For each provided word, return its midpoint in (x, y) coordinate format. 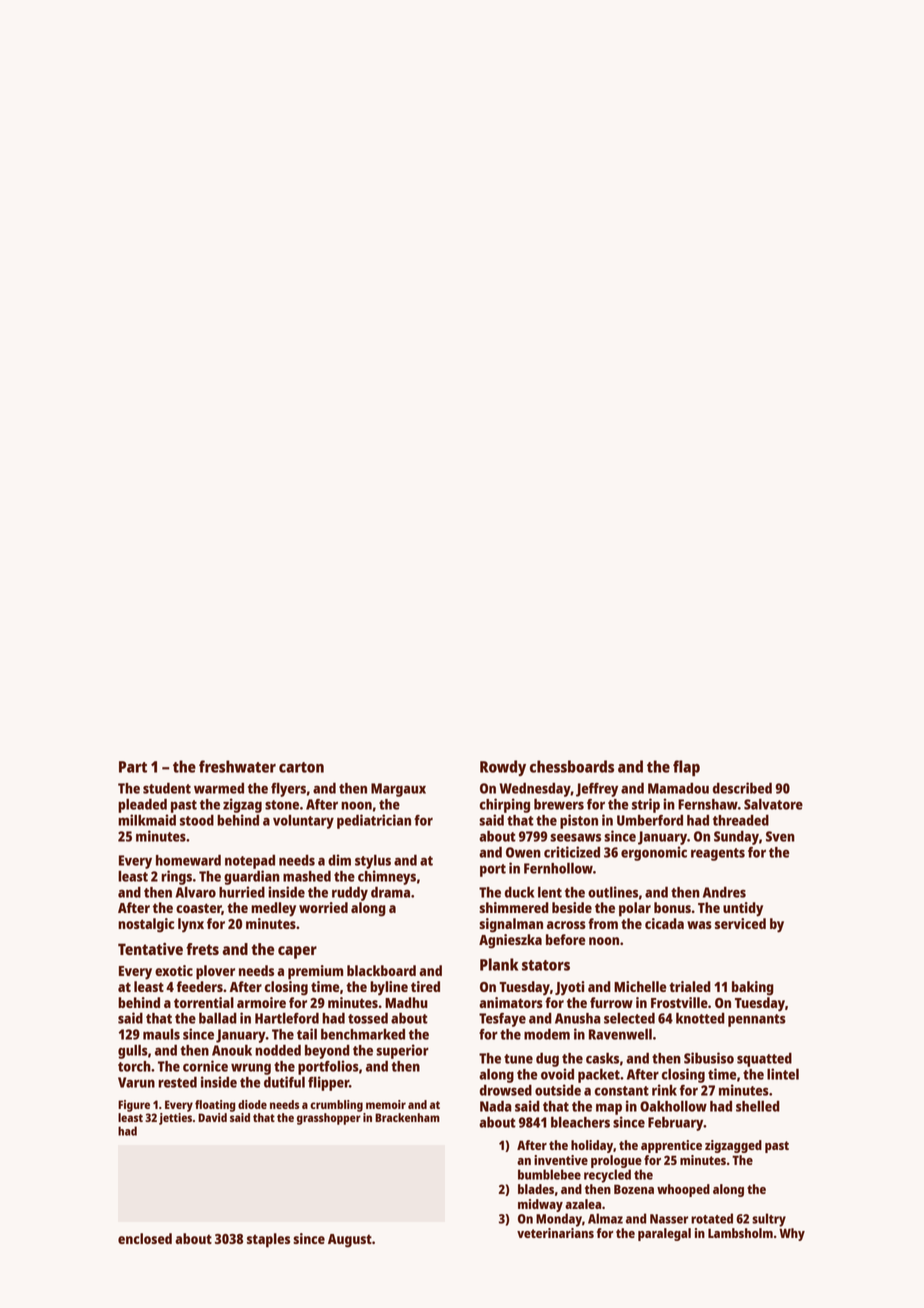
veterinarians (555, 1233)
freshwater (237, 766)
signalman (511, 925)
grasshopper (329, 1119)
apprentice (671, 1146)
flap (686, 768)
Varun (136, 1082)
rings (176, 877)
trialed (690, 986)
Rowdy (503, 768)
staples (268, 1240)
